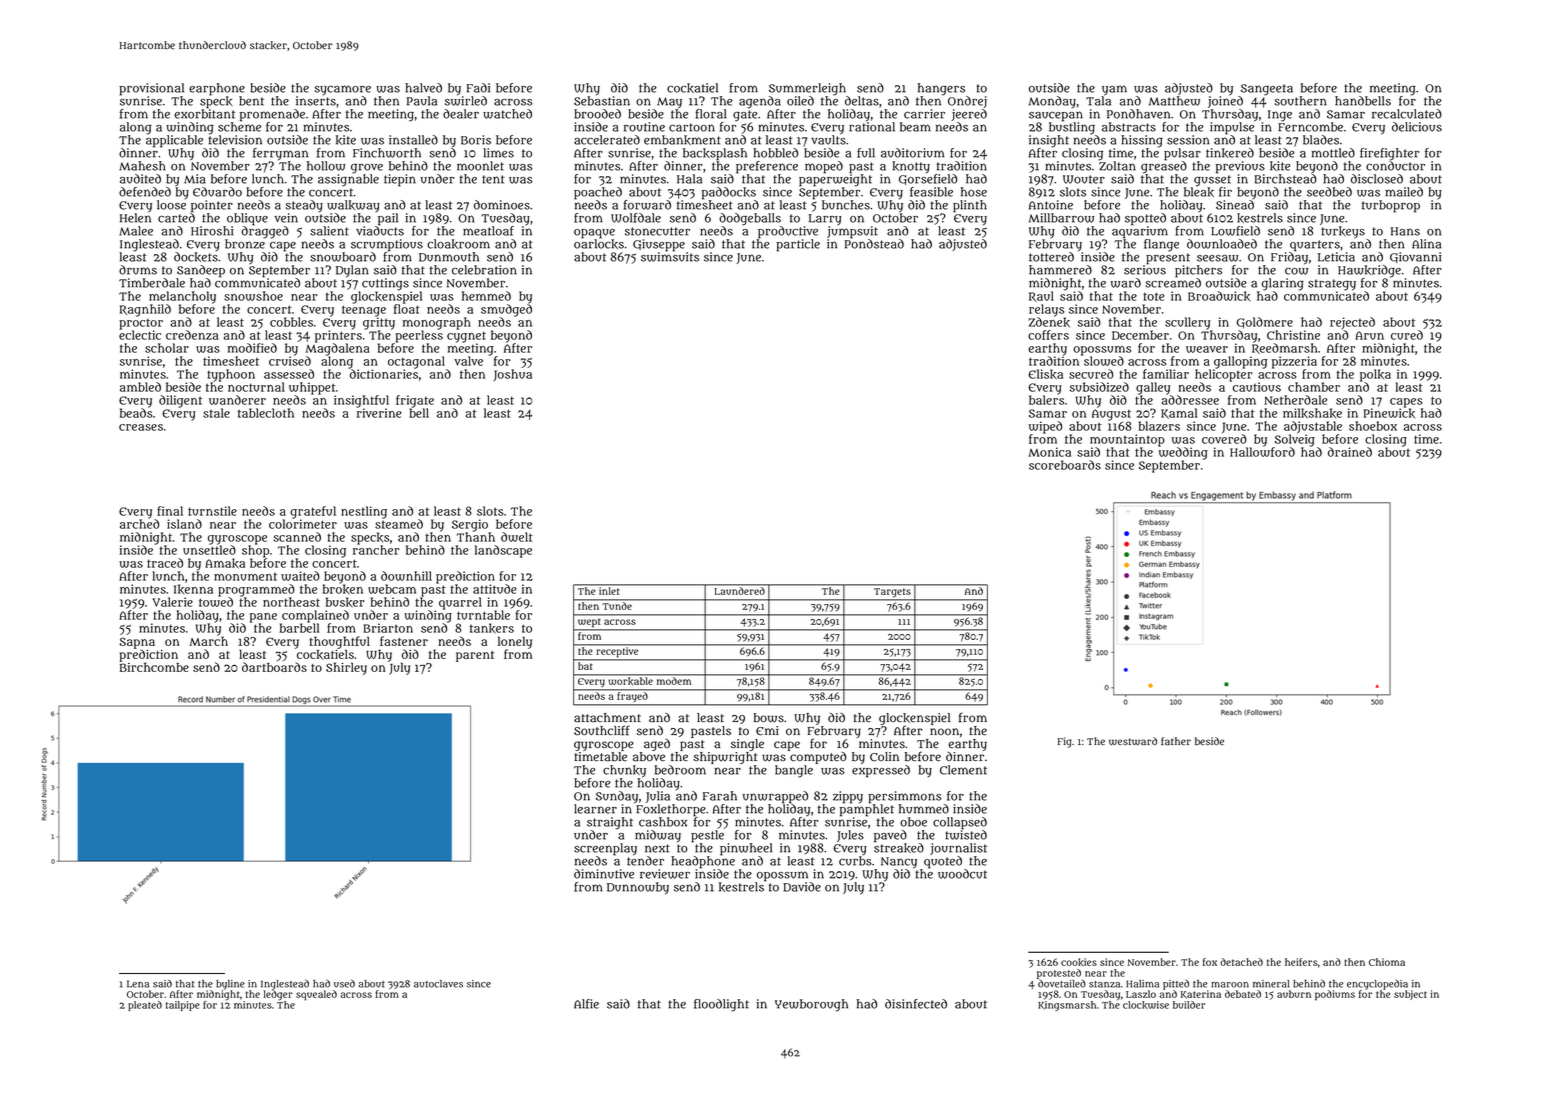  I want to click on father, so click(1176, 741).
